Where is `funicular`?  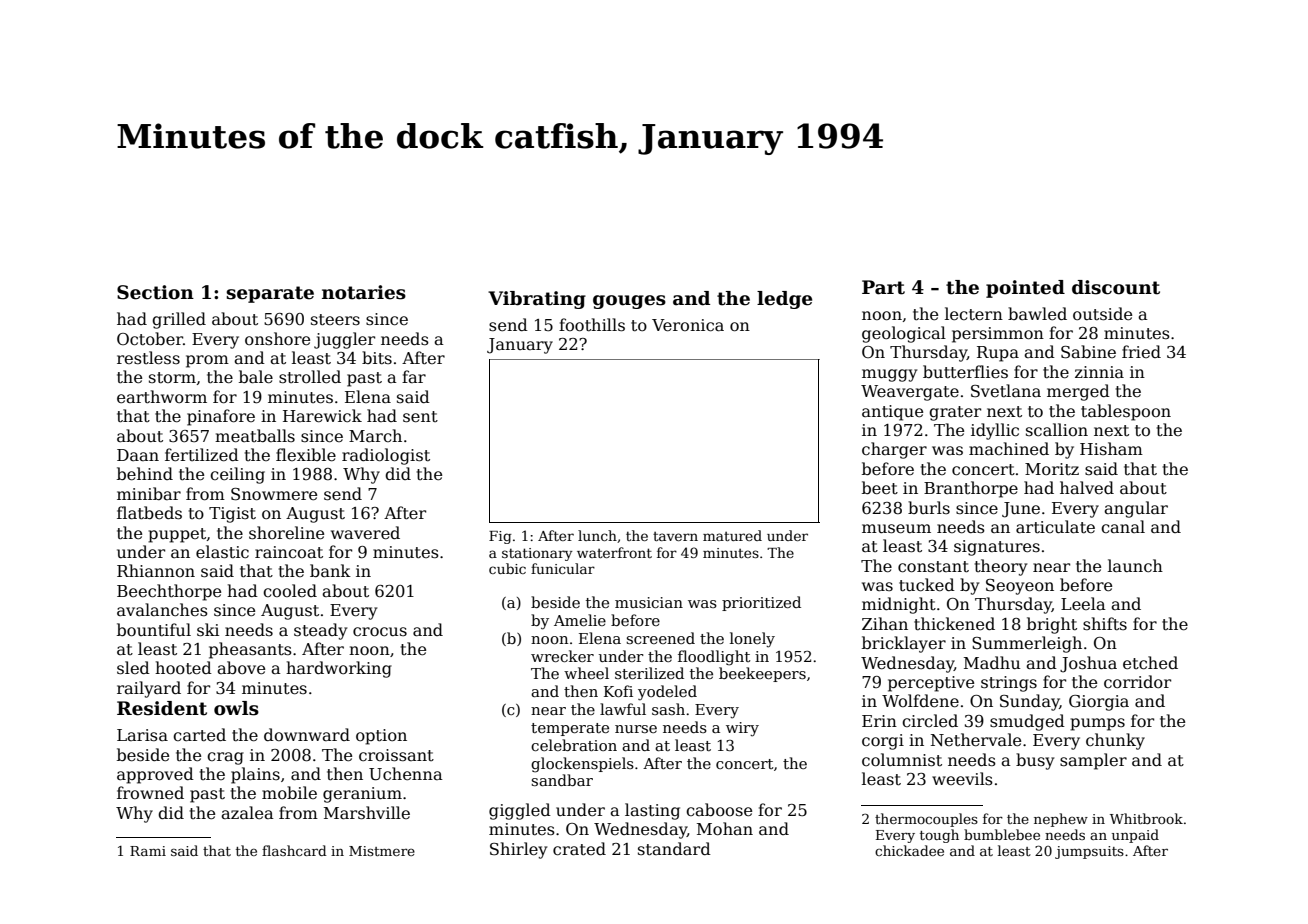
funicular is located at coordinates (563, 568).
